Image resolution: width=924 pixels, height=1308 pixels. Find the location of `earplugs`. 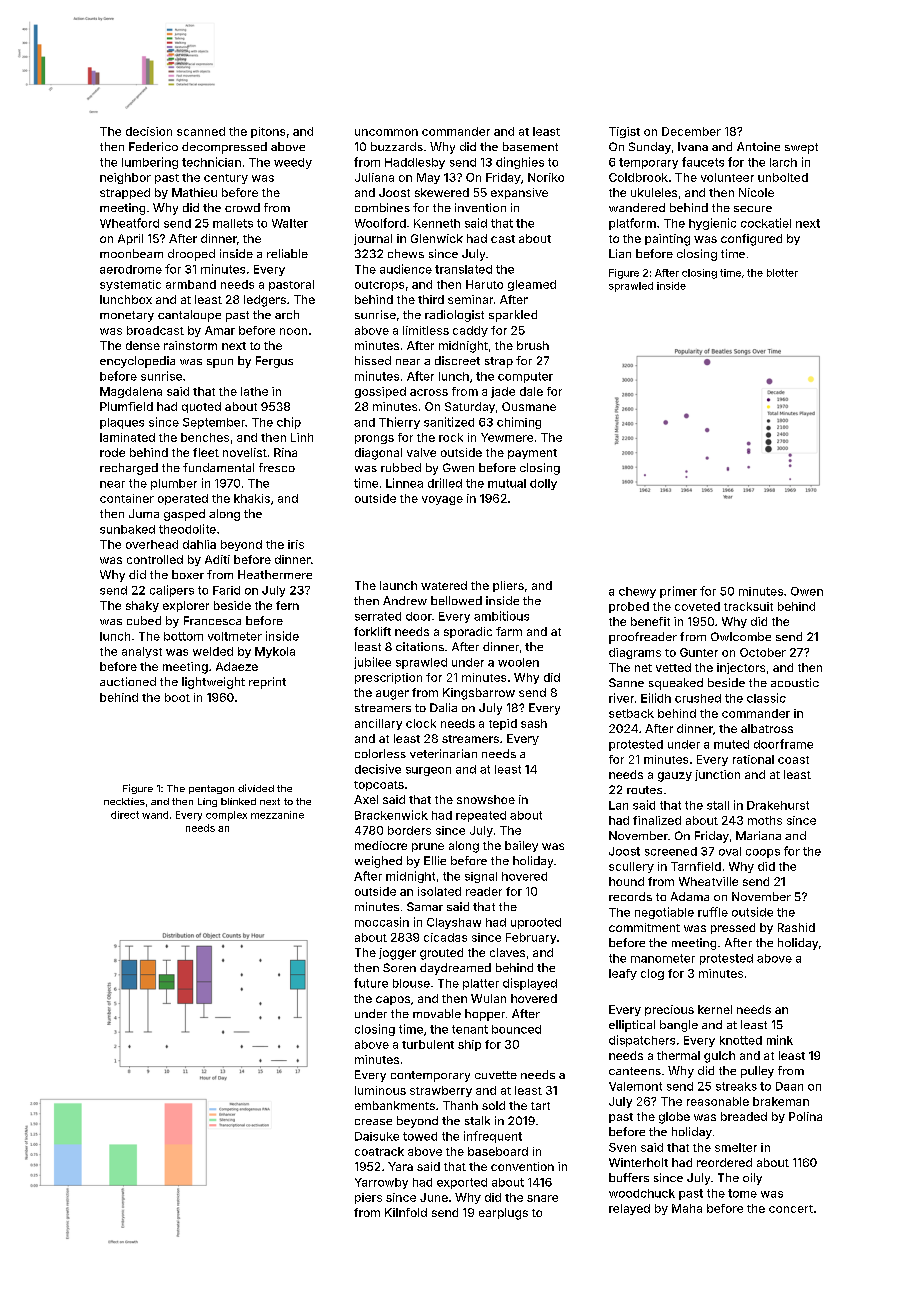

earplugs is located at coordinates (503, 1214).
